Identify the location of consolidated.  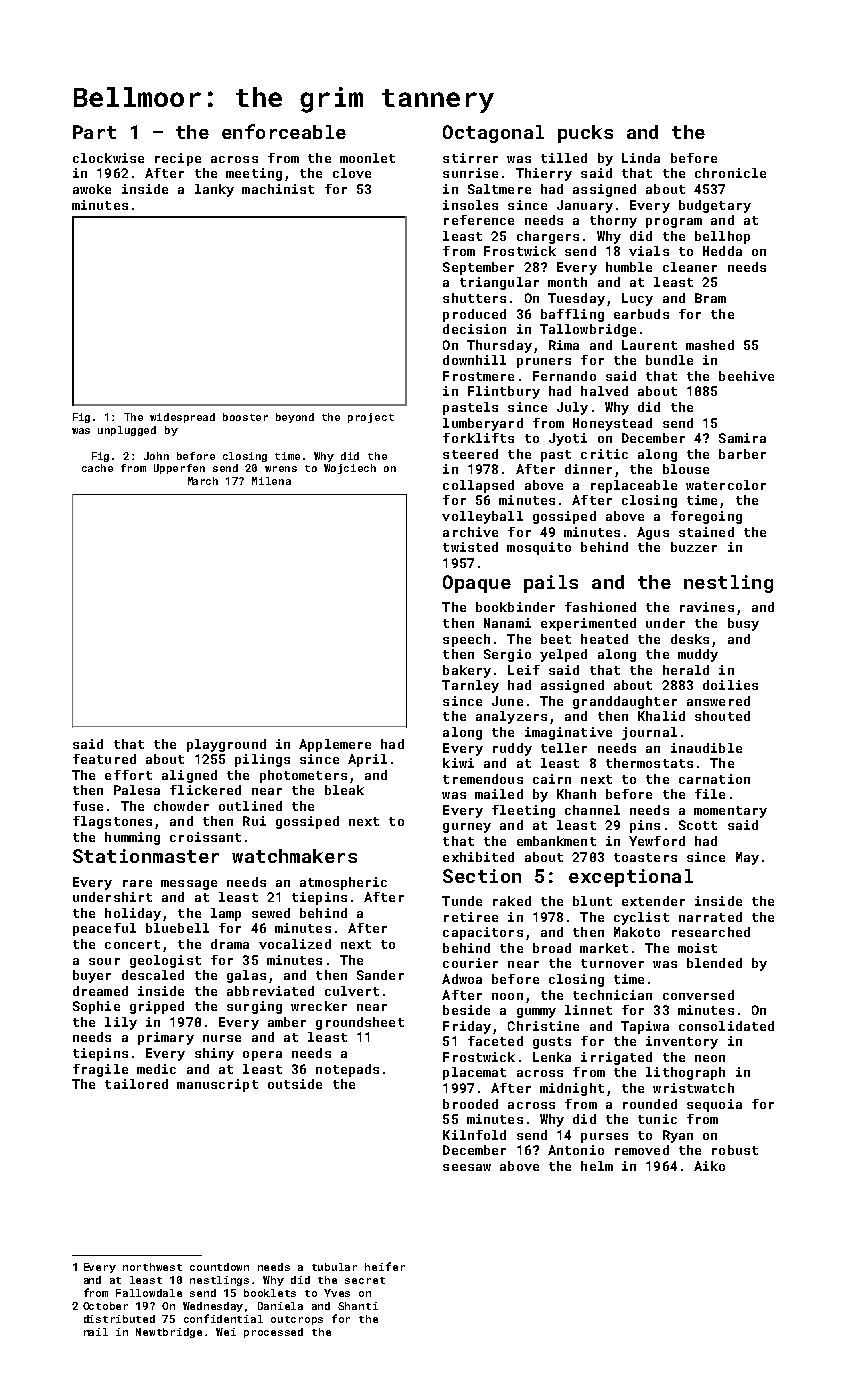
(726, 1026).
